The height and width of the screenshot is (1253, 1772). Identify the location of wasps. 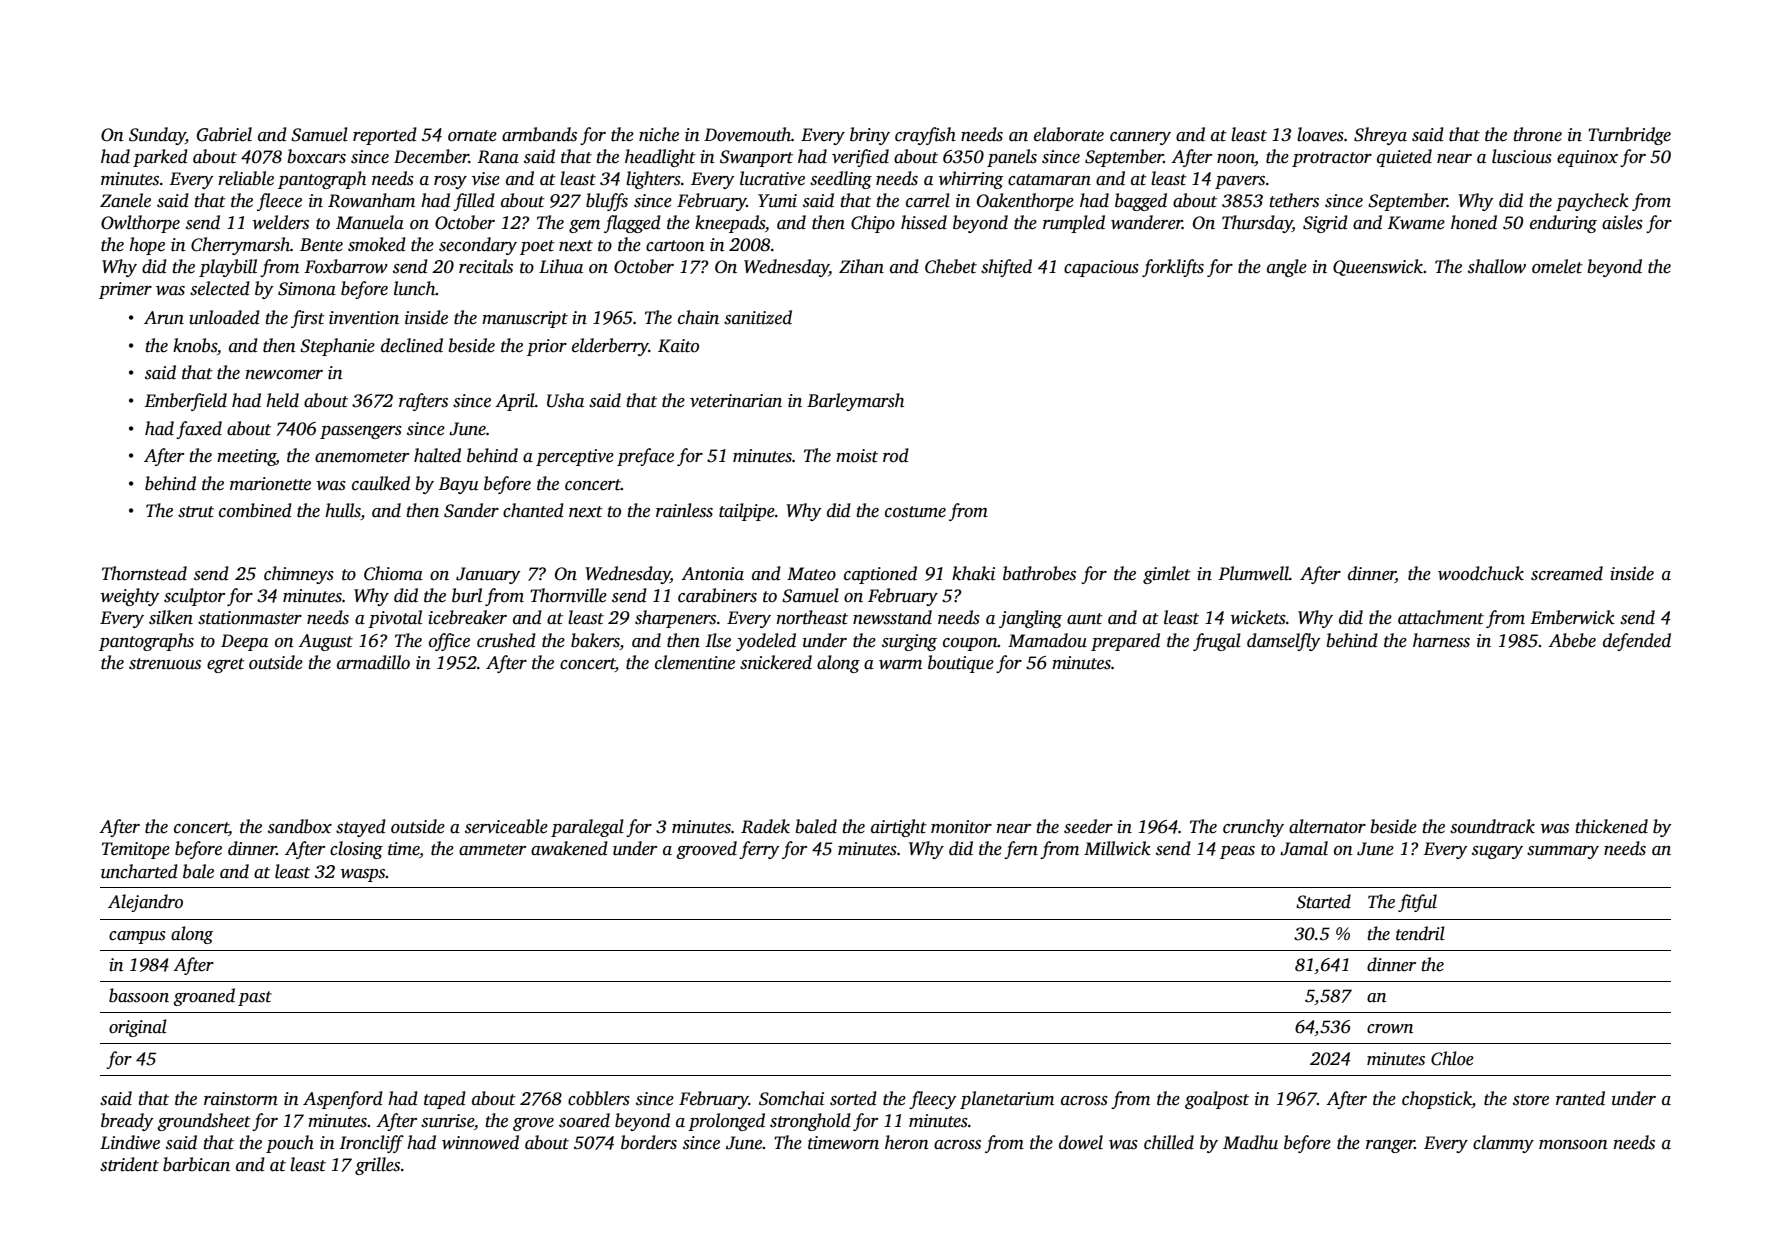
(363, 875).
